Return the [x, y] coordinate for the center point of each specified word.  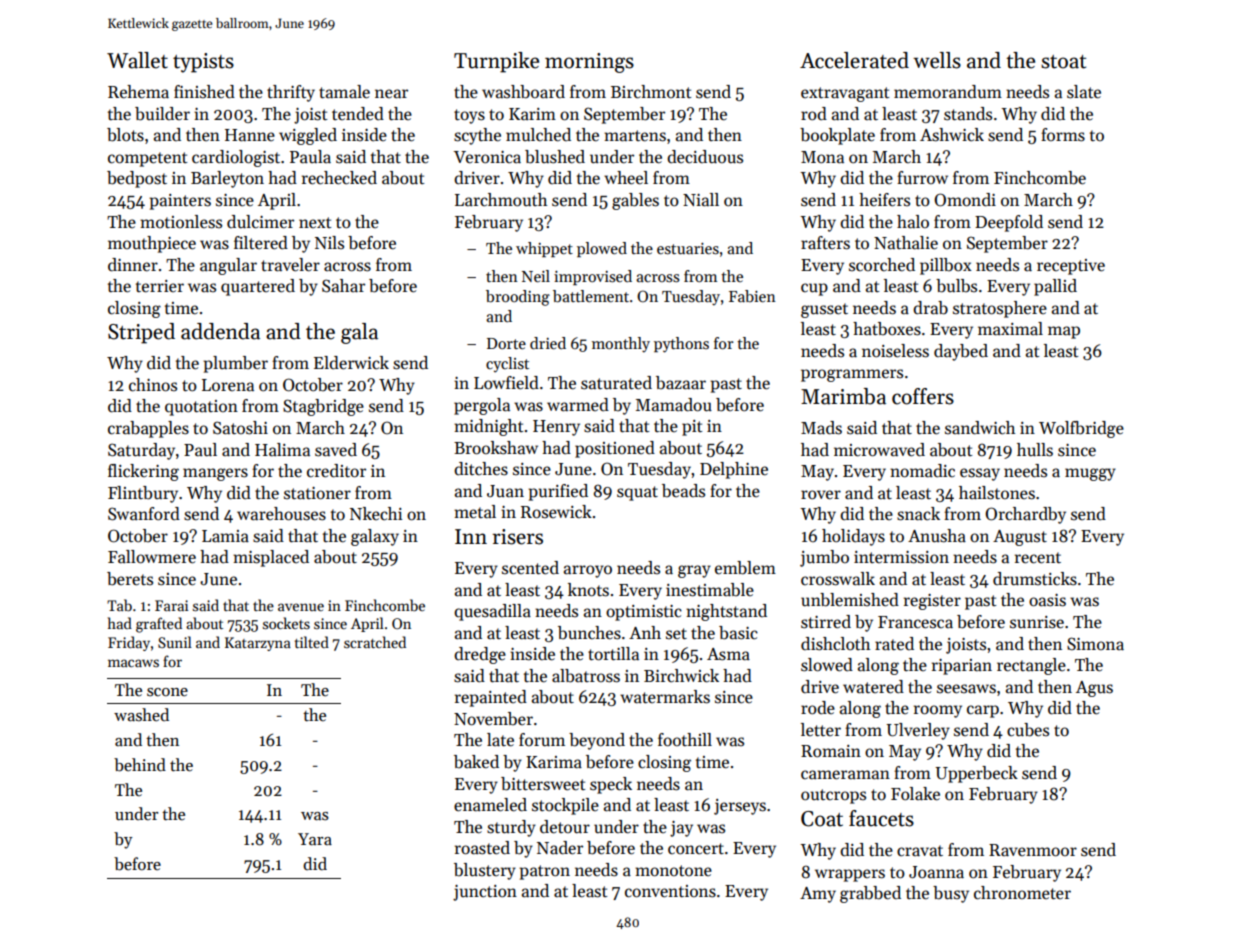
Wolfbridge [1081, 429]
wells [937, 60]
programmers [852, 375]
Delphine [734, 470]
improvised [593, 277]
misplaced [271, 558]
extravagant [845, 94]
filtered [261, 243]
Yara [315, 839]
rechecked [339, 178]
